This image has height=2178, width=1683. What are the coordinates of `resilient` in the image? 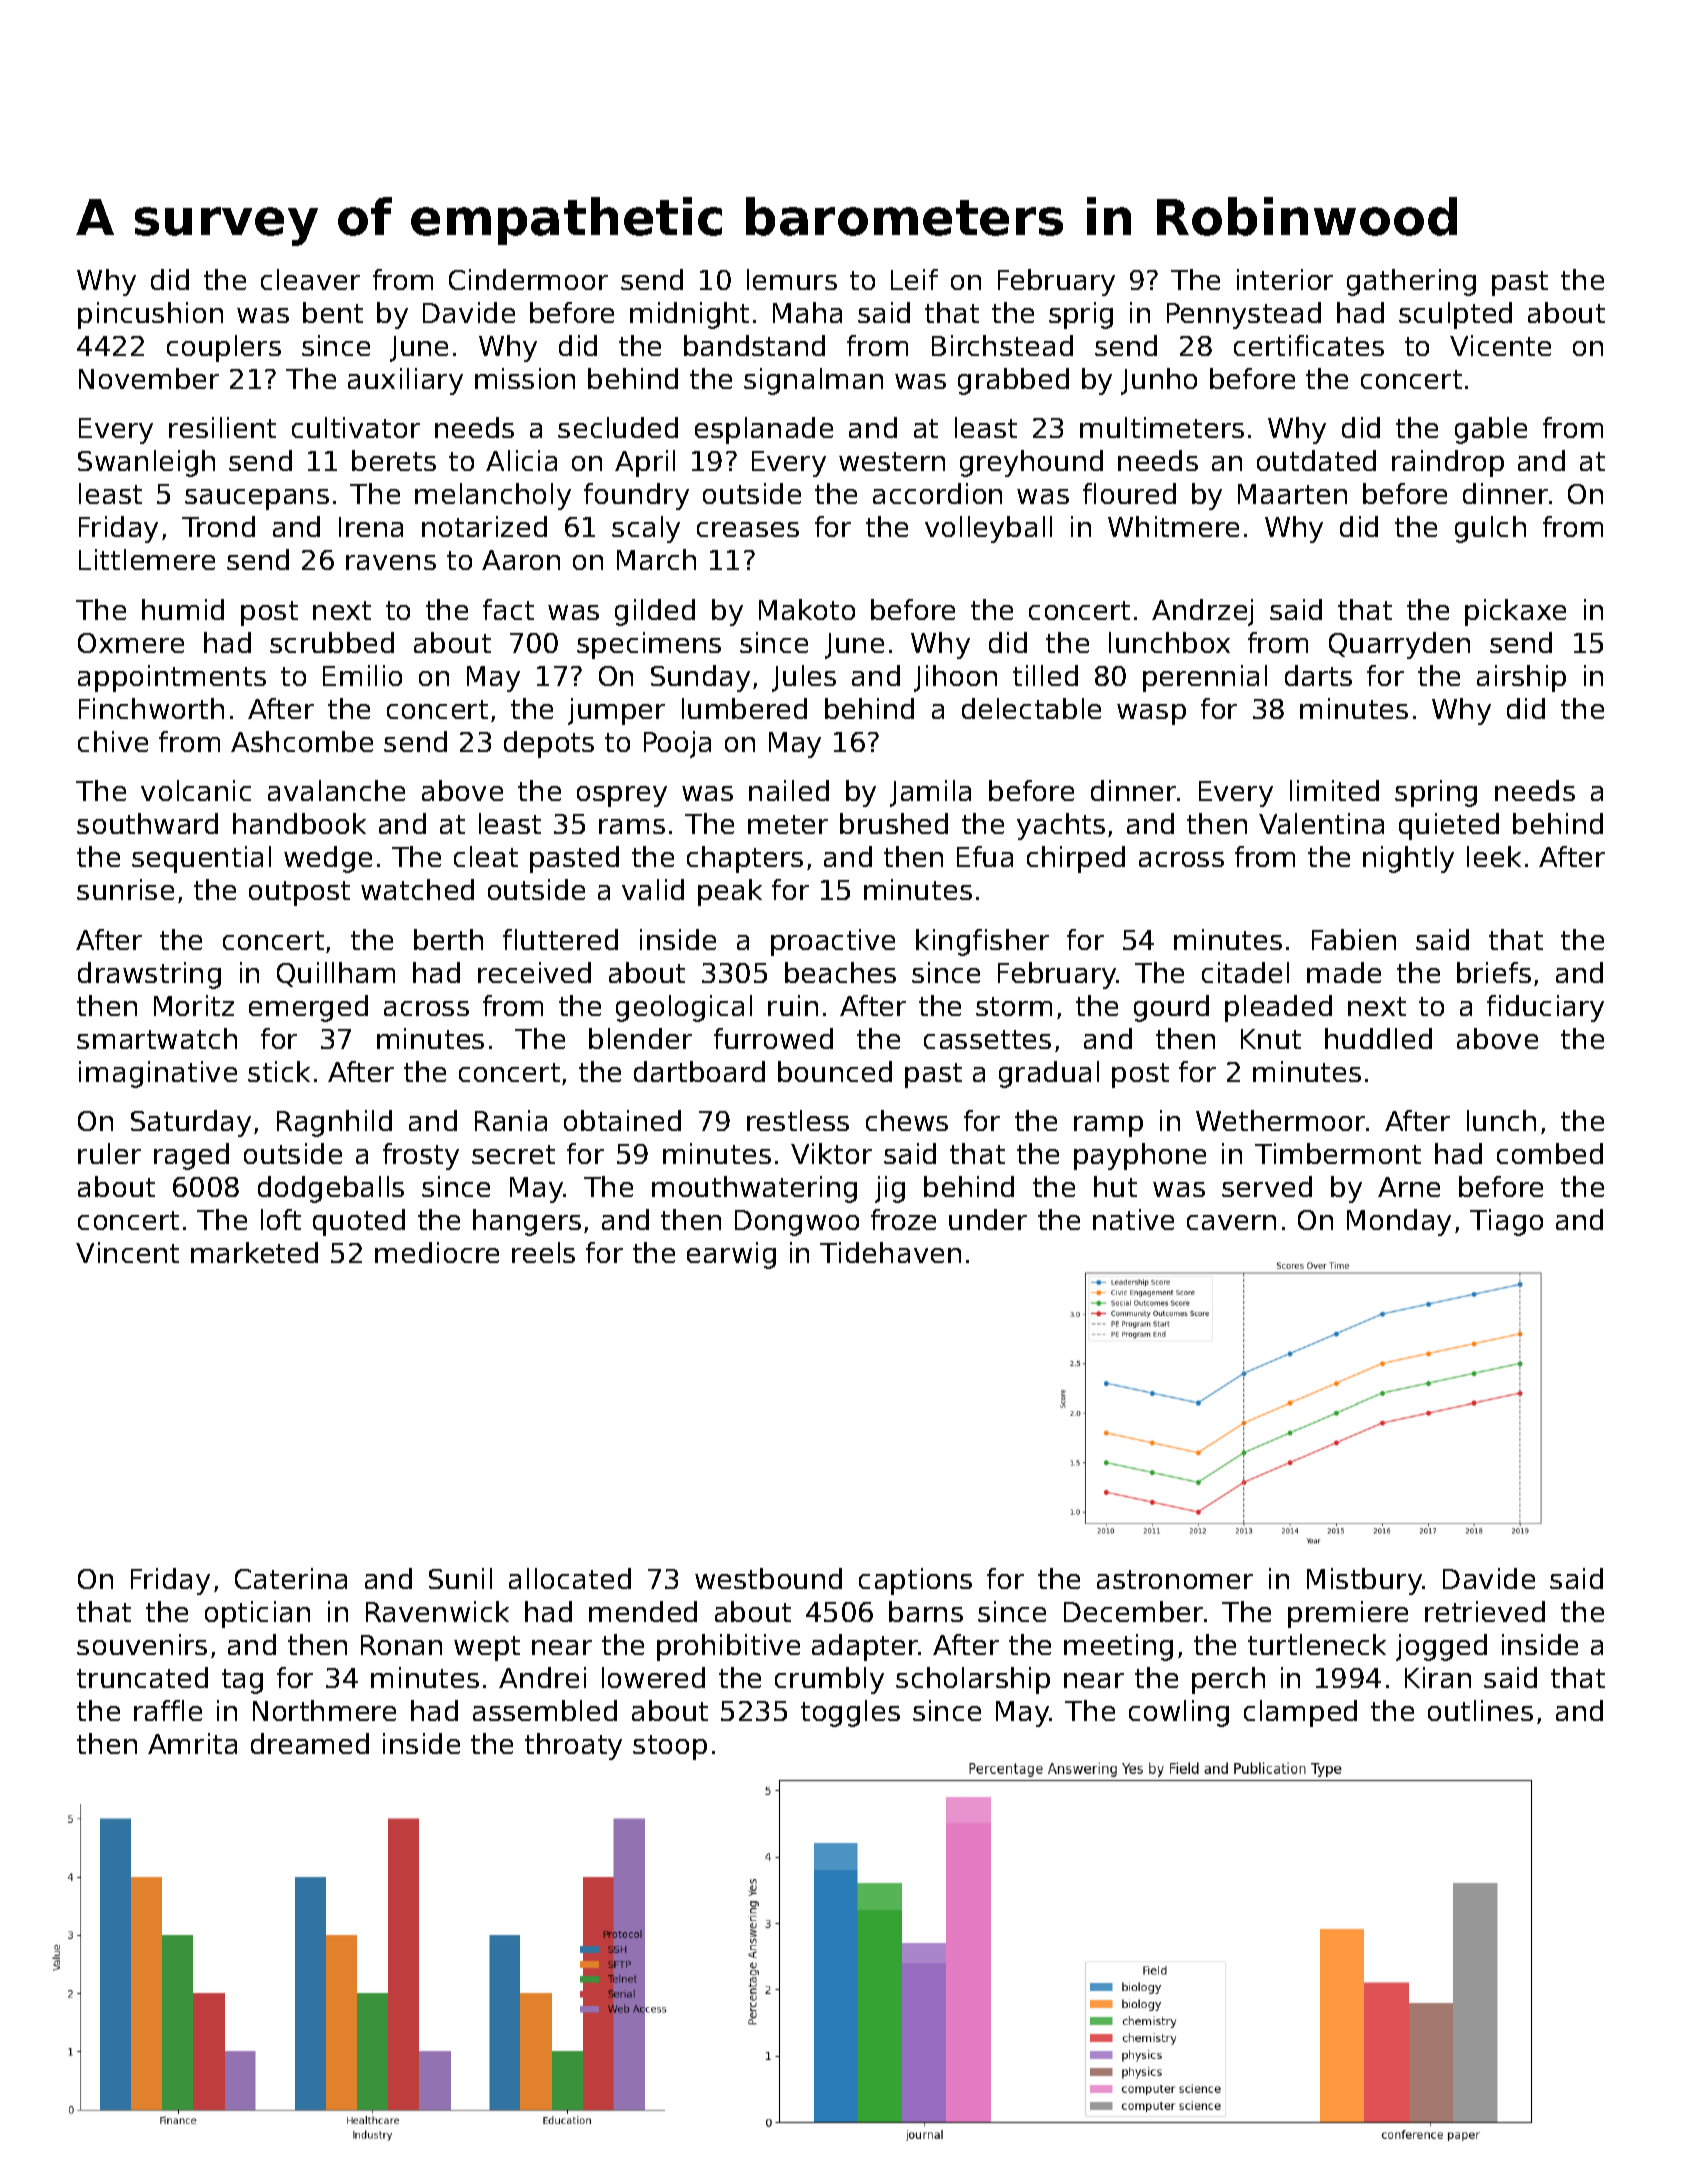 It's located at (222, 427).
